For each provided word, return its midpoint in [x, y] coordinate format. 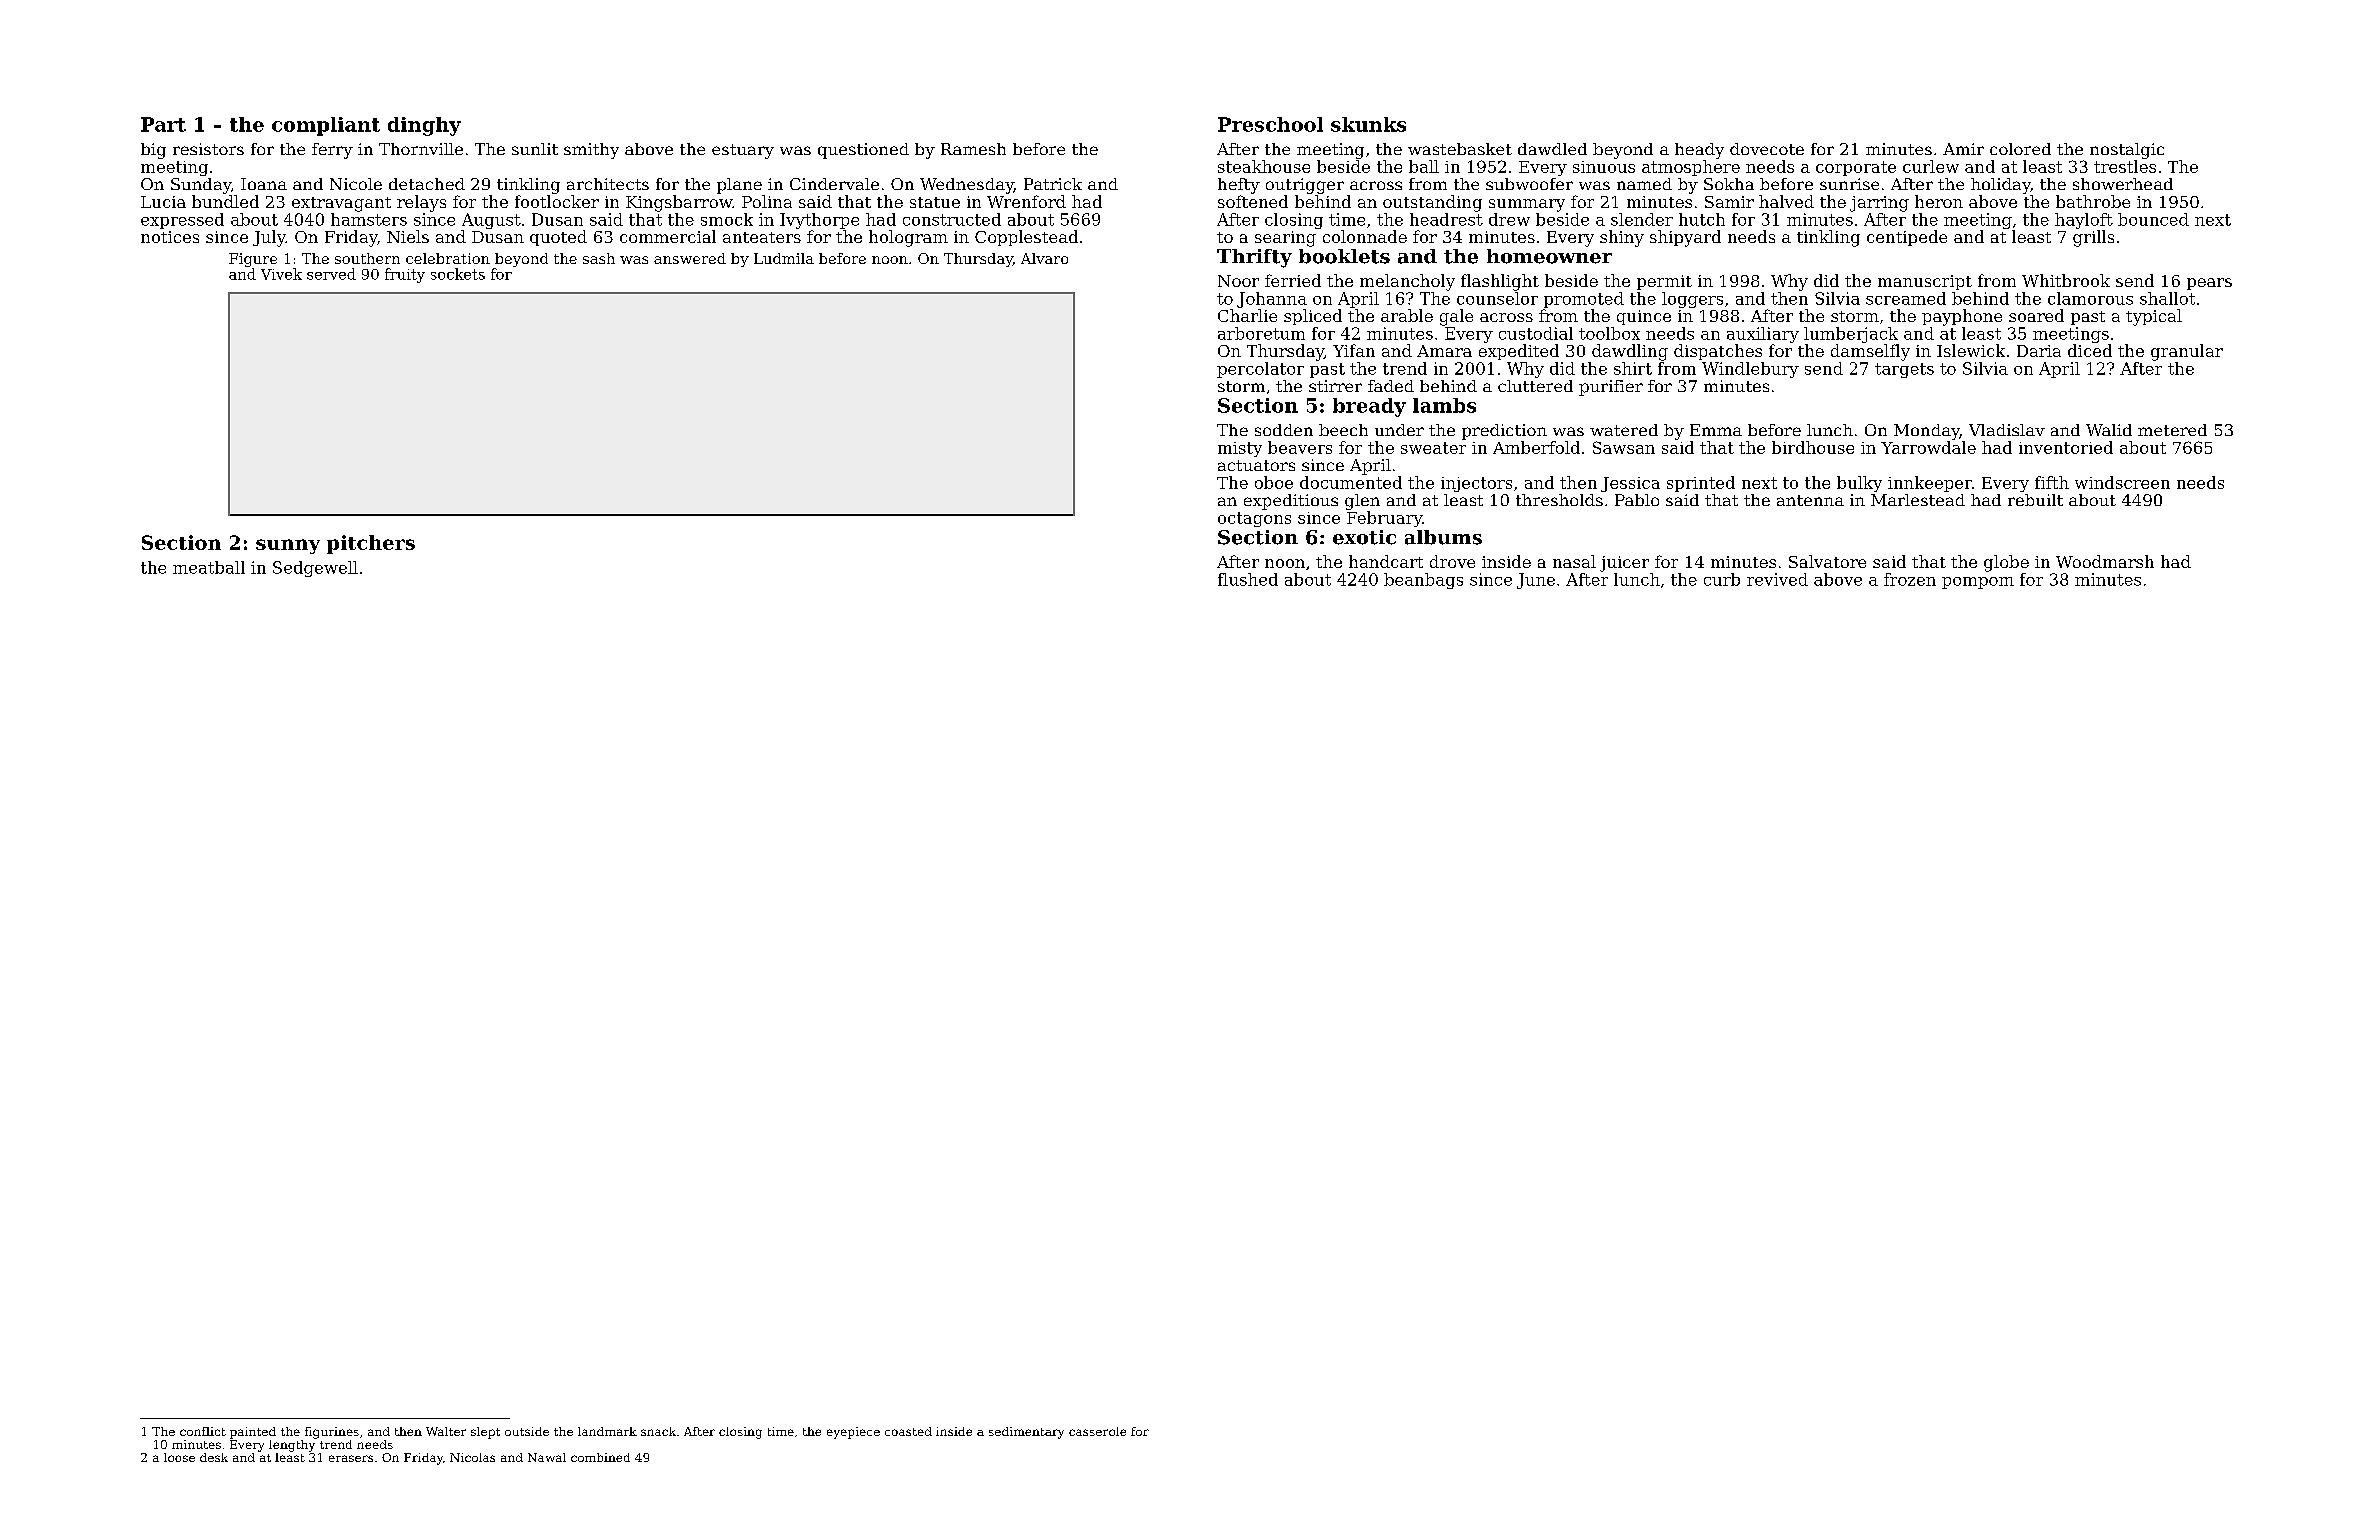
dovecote [1767, 149]
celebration [448, 258]
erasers [351, 1458]
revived [1777, 579]
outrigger [1305, 186]
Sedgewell [315, 569]
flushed [1248, 579]
